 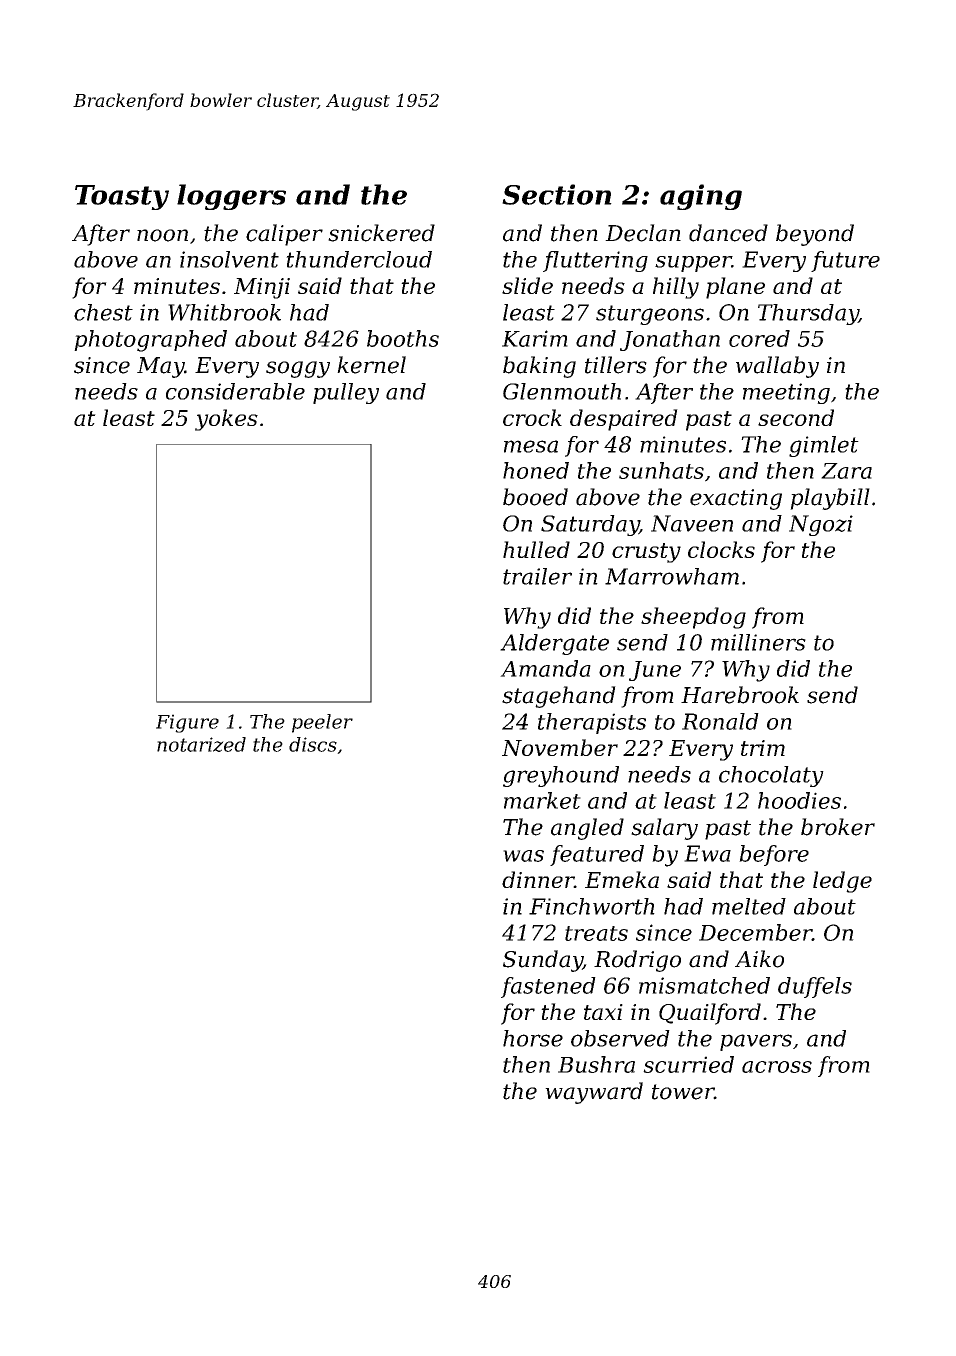 I want to click on trailer, so click(x=537, y=576).
